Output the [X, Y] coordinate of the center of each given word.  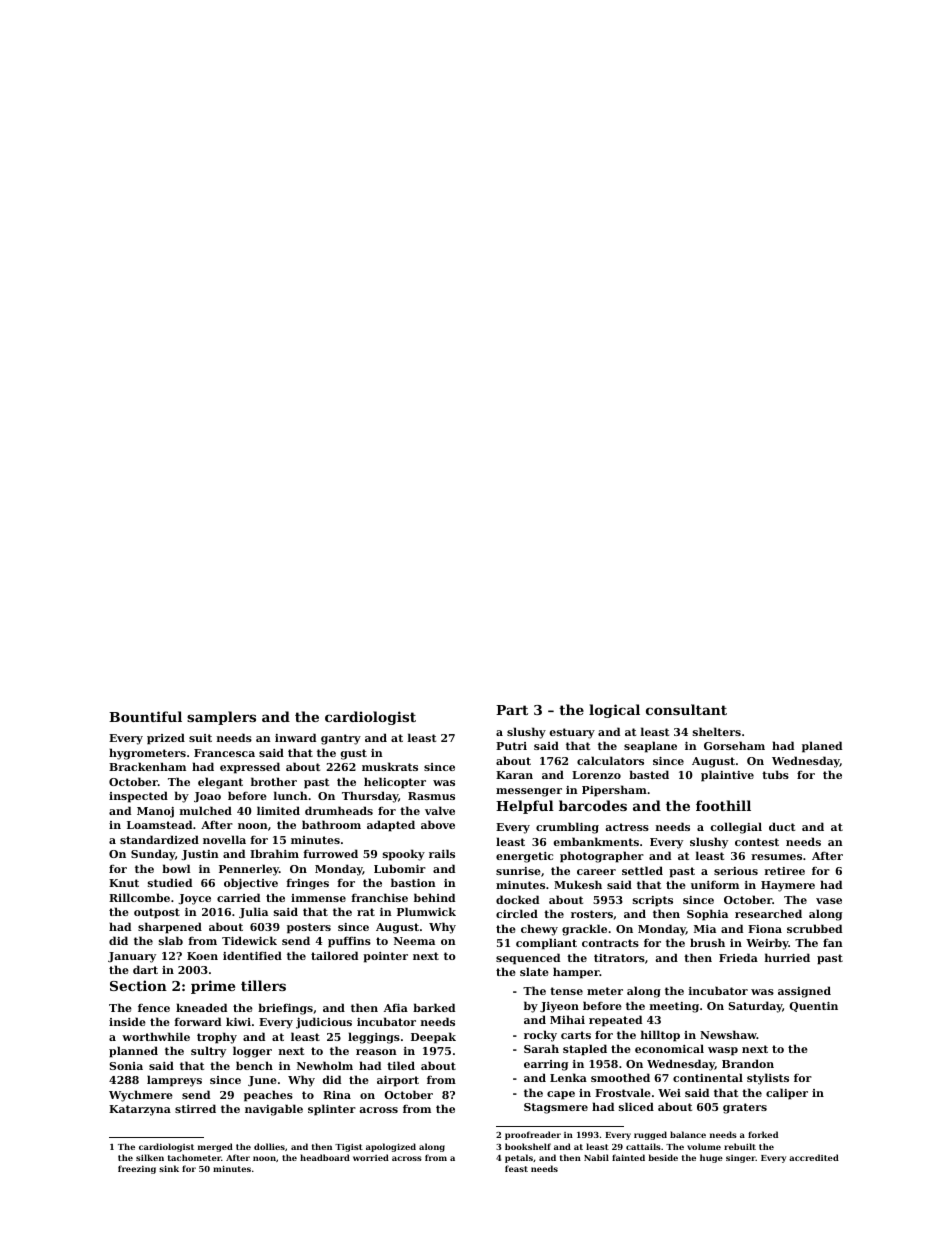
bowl [176, 868]
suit [200, 738]
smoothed [620, 1077]
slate [534, 971]
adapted [391, 826]
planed [822, 747]
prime [213, 987]
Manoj [155, 812]
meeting [674, 1007]
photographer [602, 857]
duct [782, 826]
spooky [404, 855]
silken [150, 1157]
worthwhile [156, 1036]
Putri [511, 746]
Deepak [433, 1038]
